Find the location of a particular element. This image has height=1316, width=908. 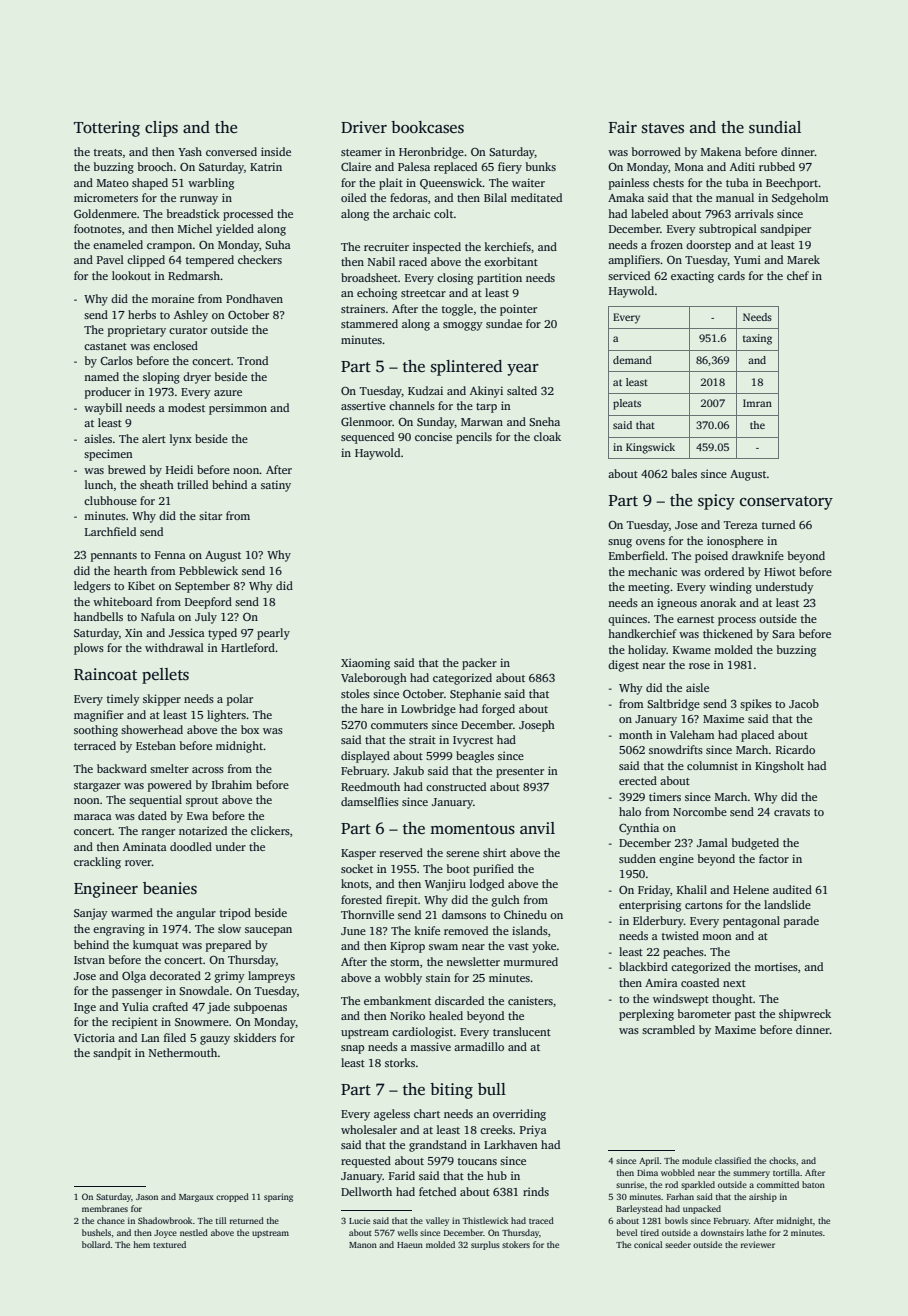

skipper is located at coordinates (162, 700).
